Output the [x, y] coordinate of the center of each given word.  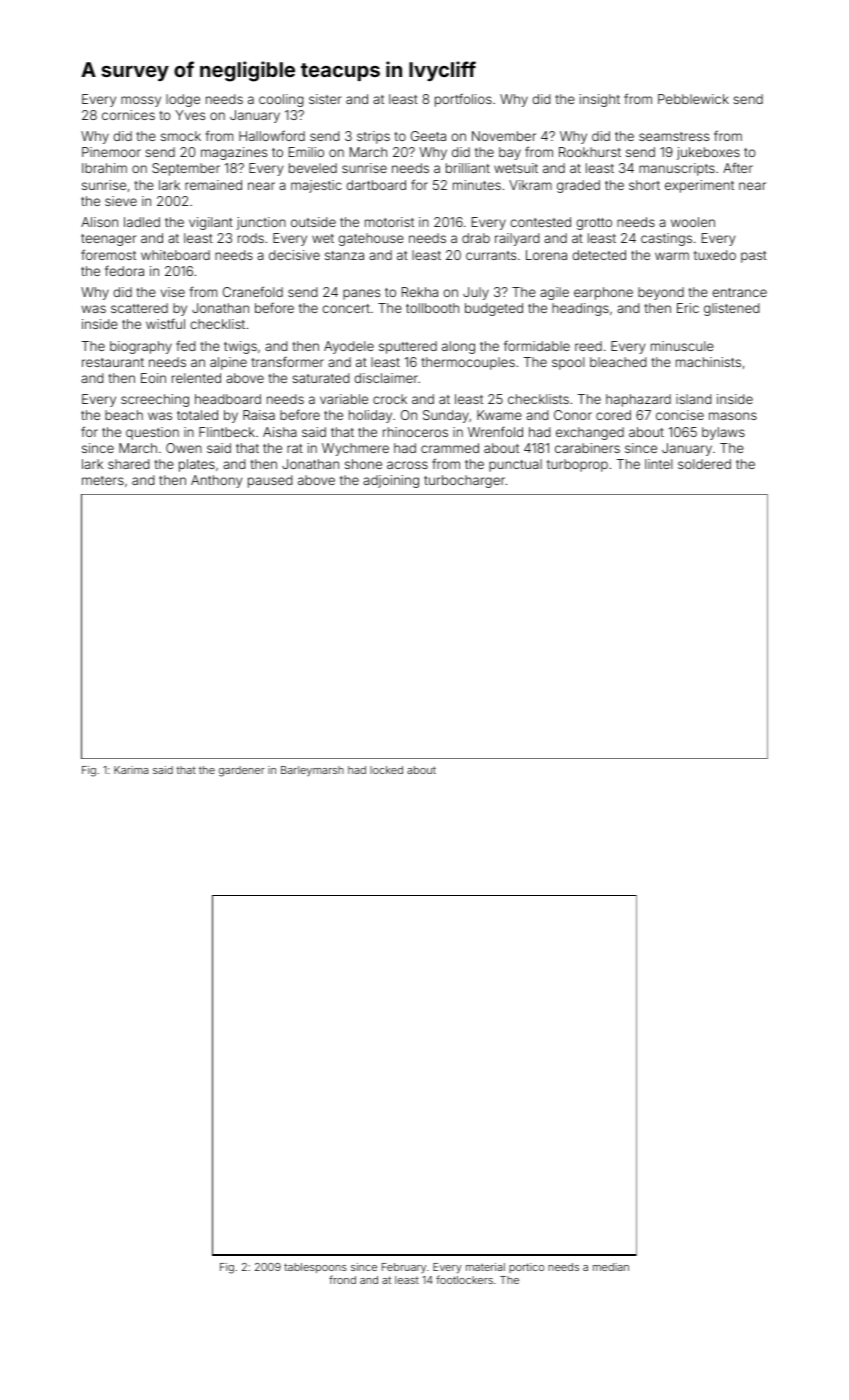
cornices [128, 115]
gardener [242, 771]
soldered [704, 464]
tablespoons [315, 1268]
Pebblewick [693, 99]
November [504, 136]
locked [386, 770]
